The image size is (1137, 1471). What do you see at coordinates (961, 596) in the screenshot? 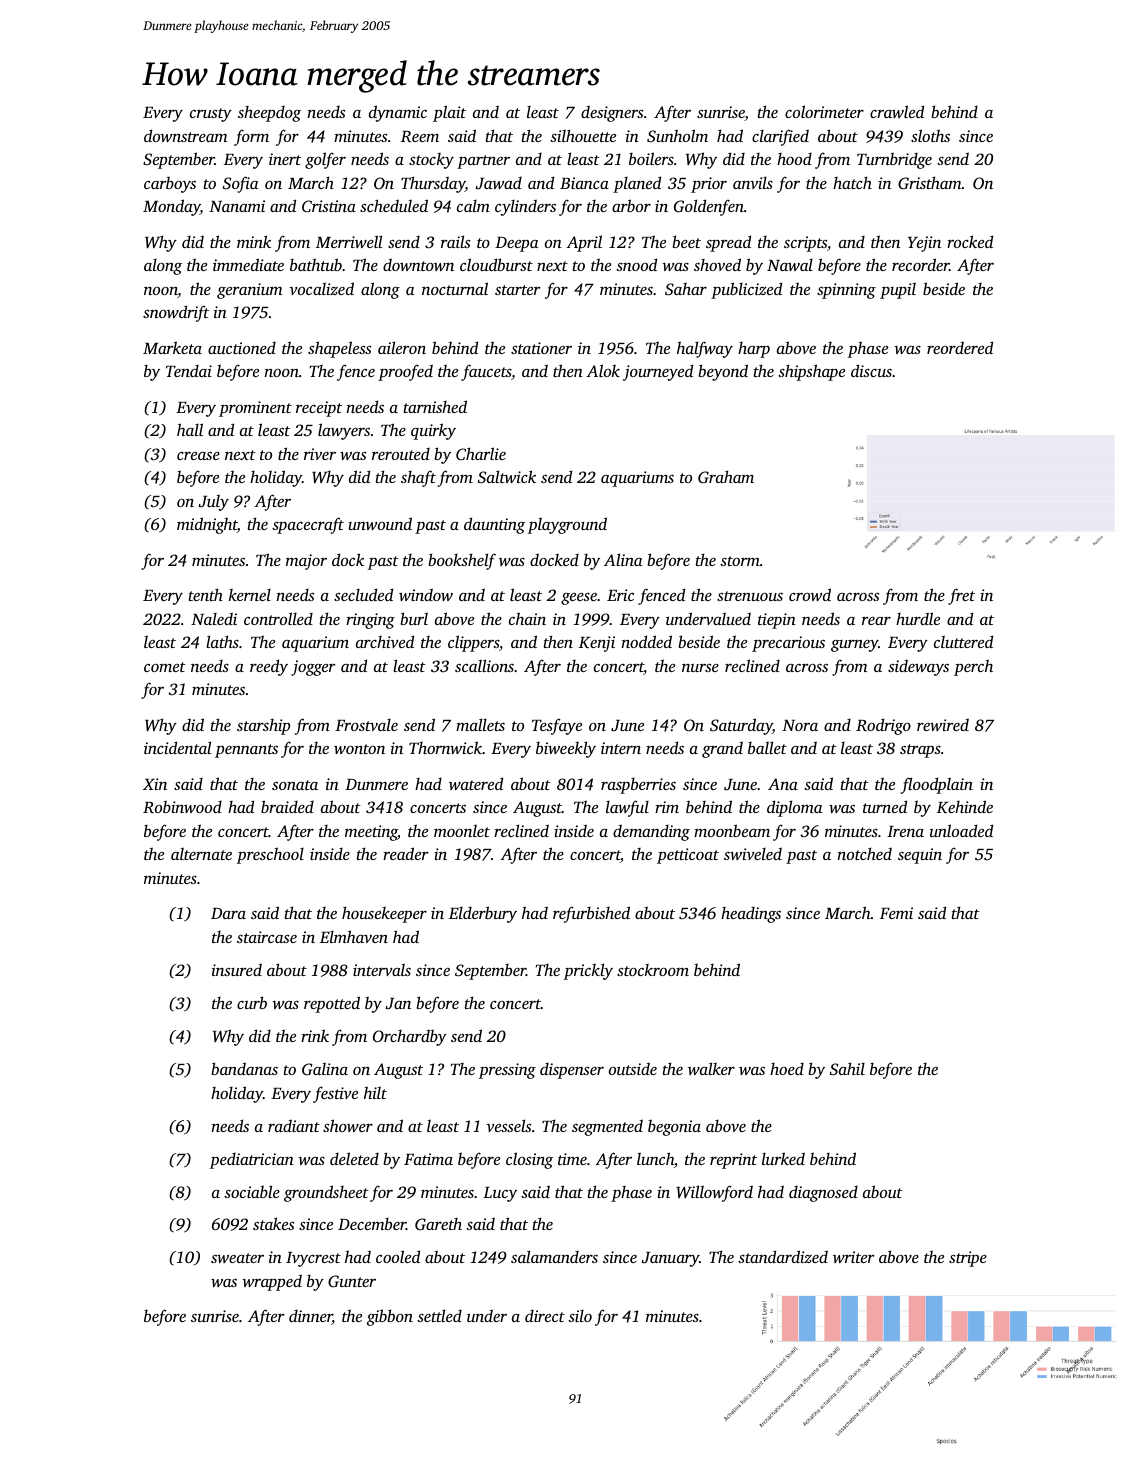
I see `fret` at bounding box center [961, 596].
